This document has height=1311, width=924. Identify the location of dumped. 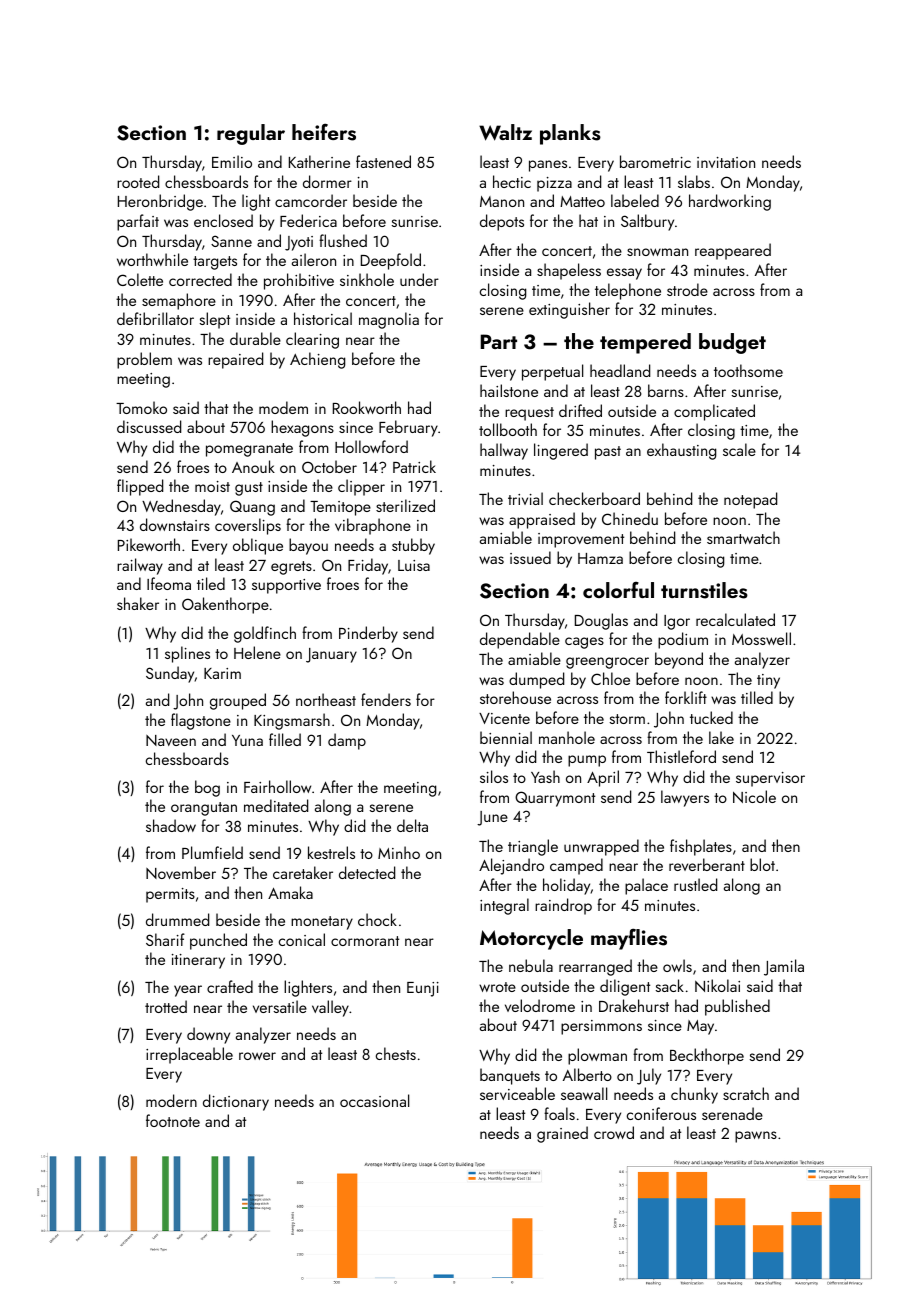
(536, 680).
